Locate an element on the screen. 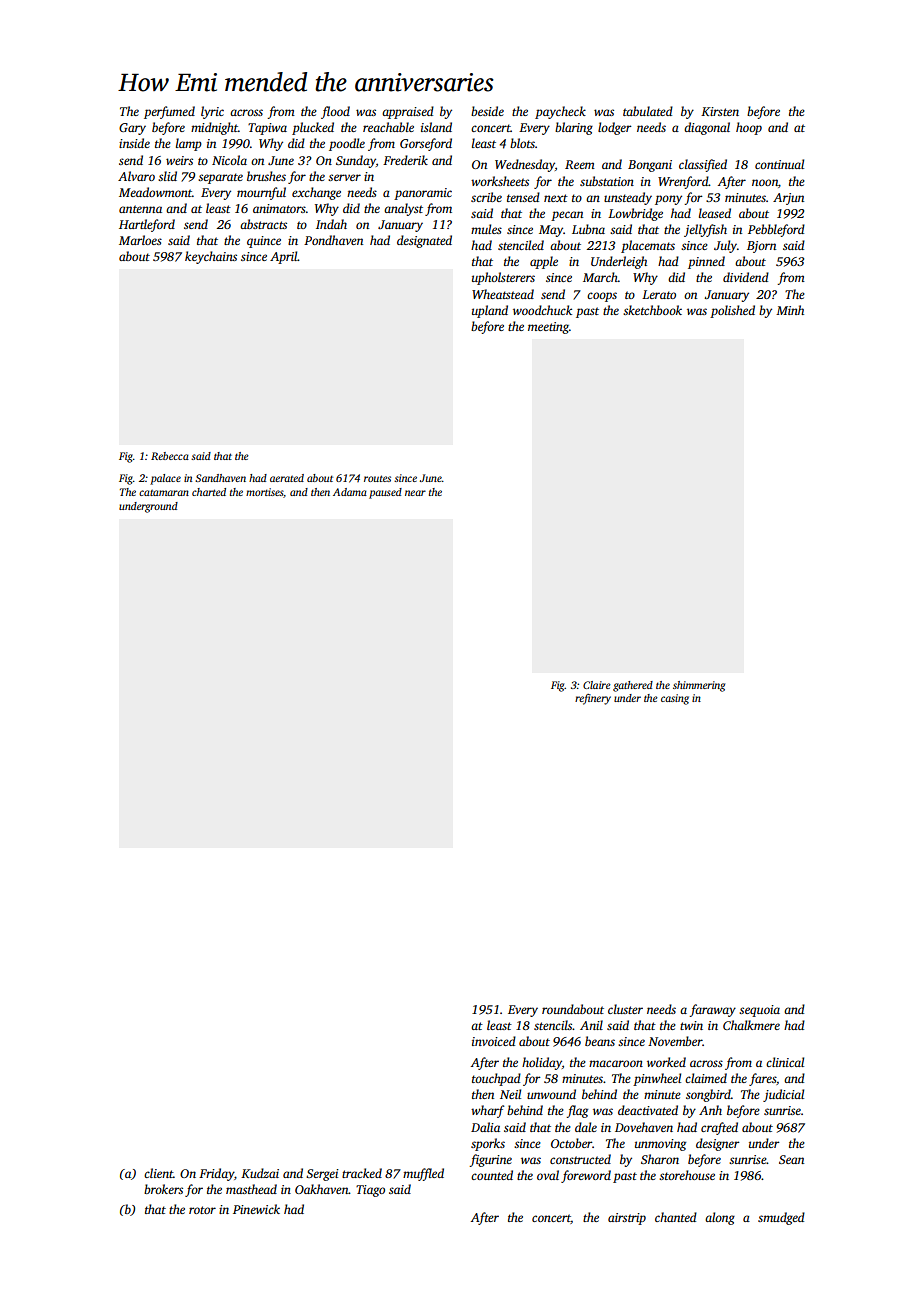 The height and width of the screenshot is (1308, 924). beside is located at coordinates (487, 111).
